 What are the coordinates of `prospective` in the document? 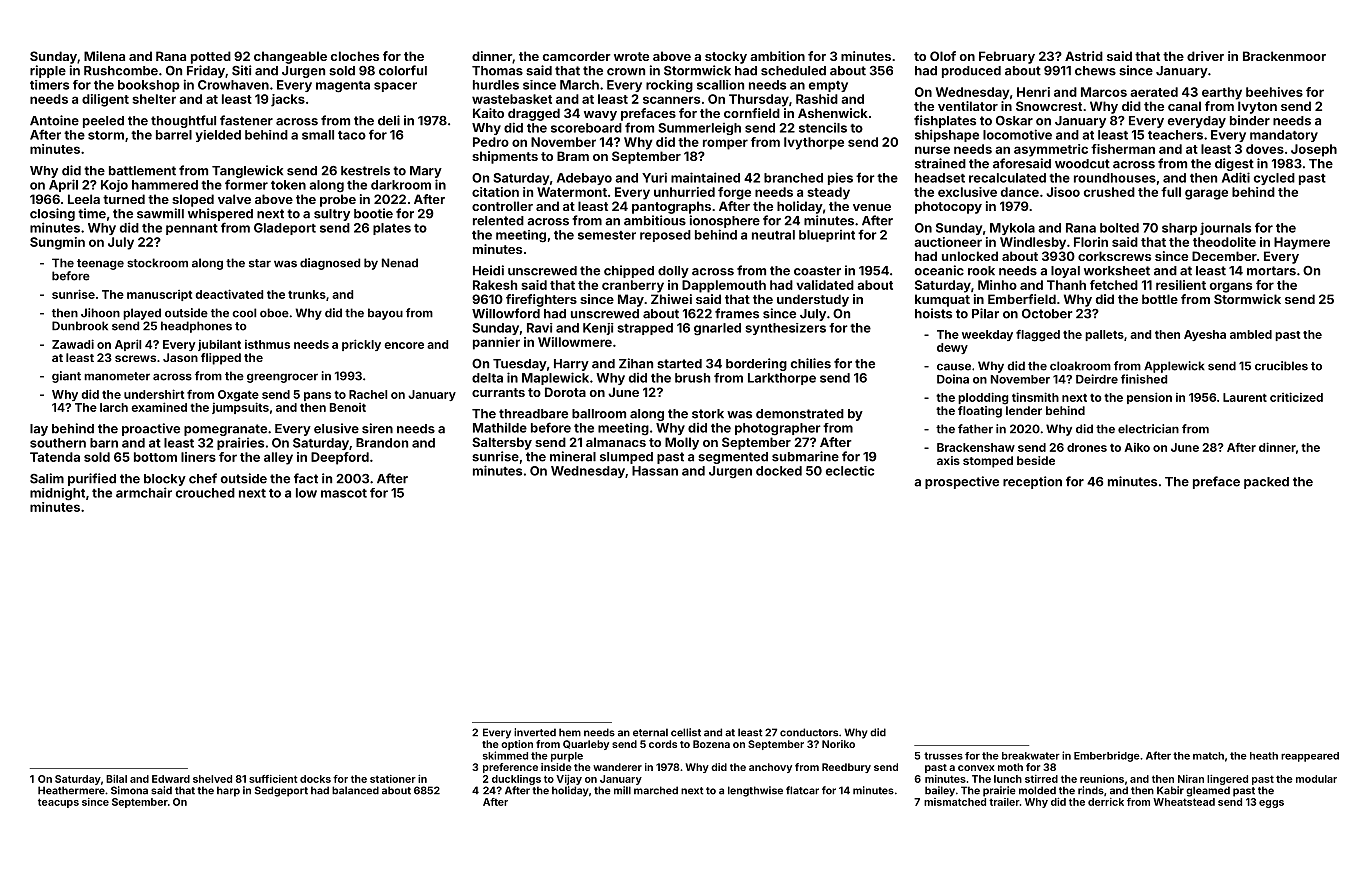 It's located at (962, 482).
